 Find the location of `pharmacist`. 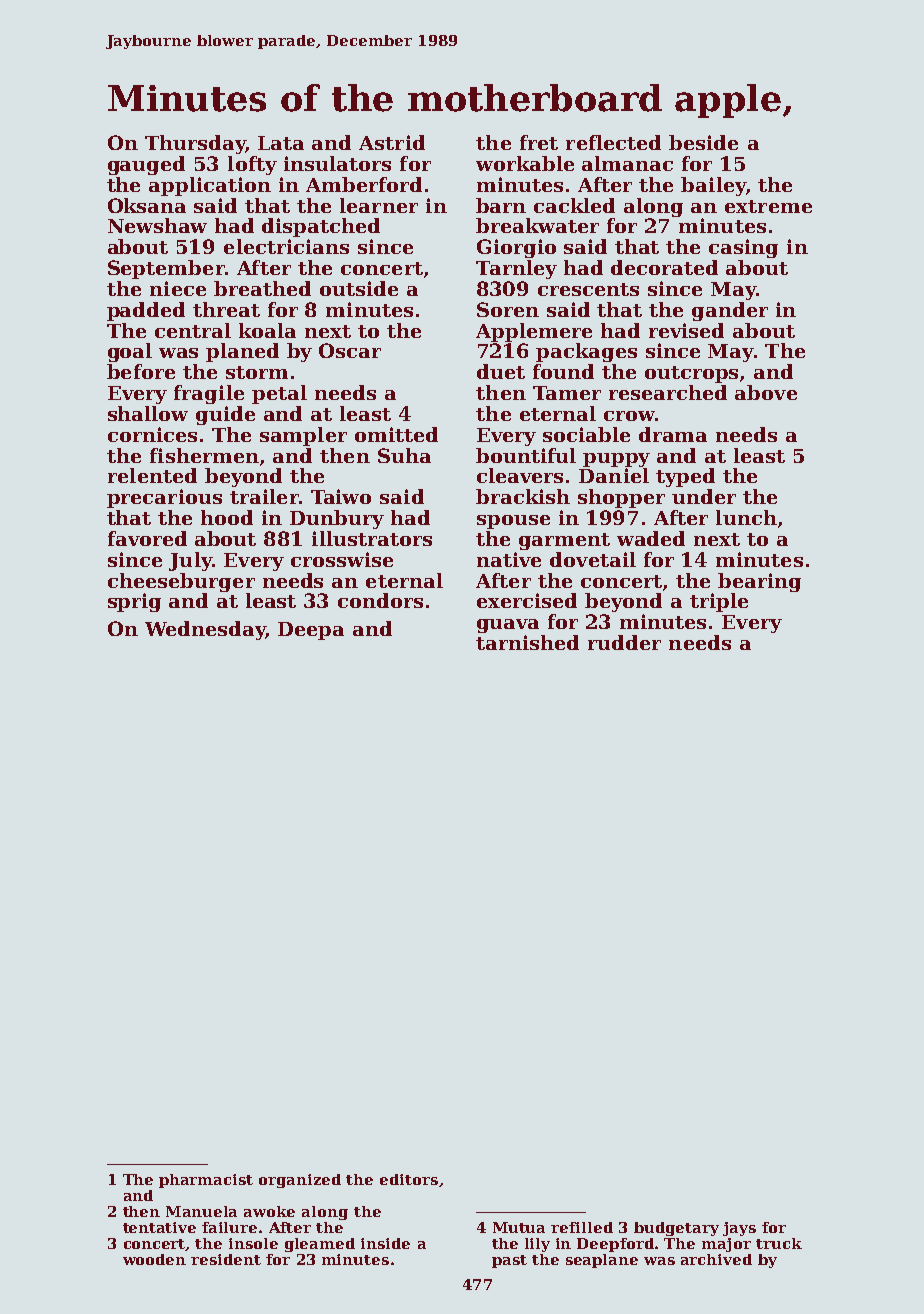

pharmacist is located at coordinates (206, 1181).
